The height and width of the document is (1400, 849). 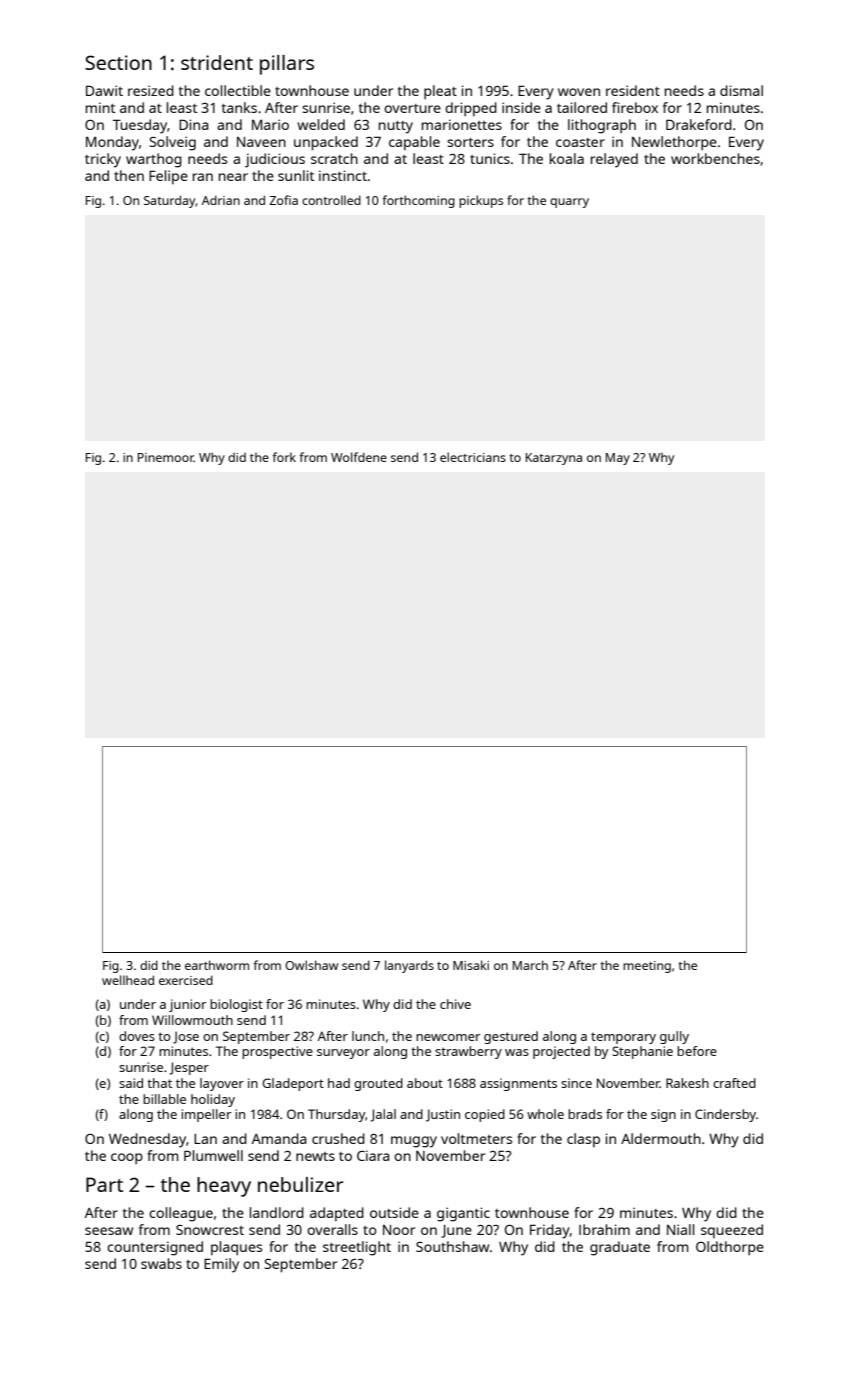 What do you see at coordinates (394, 1212) in the document?
I see `outside` at bounding box center [394, 1212].
